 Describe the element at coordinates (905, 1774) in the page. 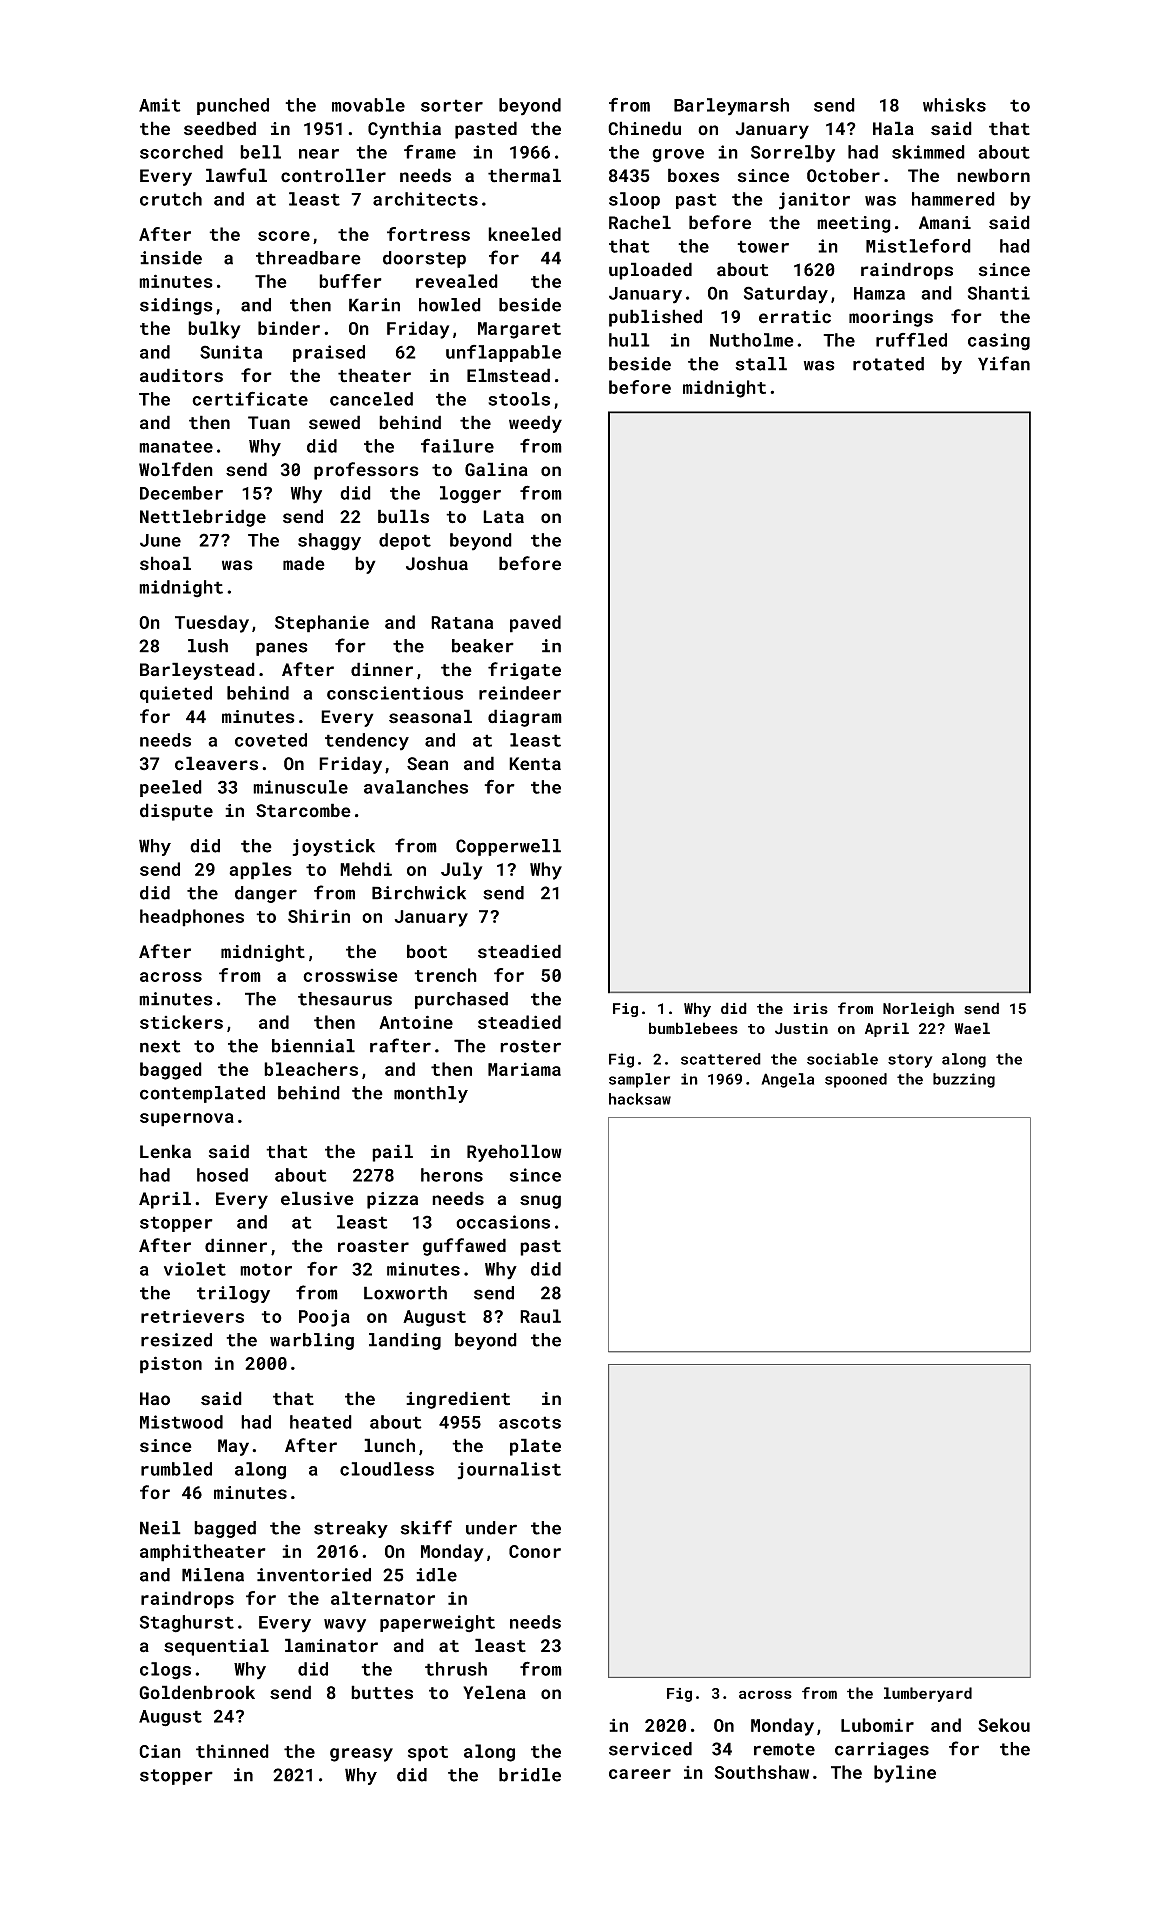

I see `byline` at that location.
